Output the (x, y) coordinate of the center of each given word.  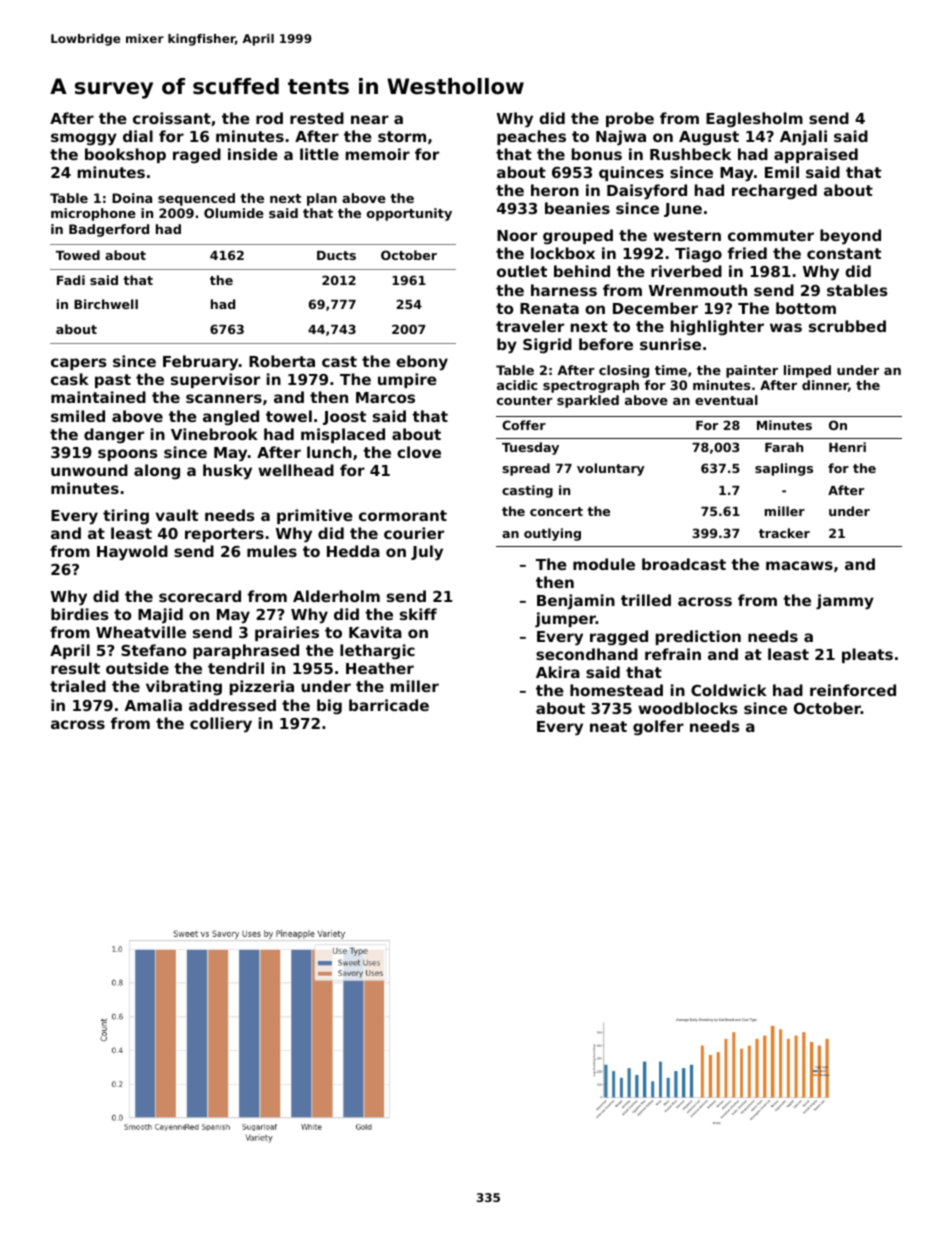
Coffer (524, 425)
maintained (98, 397)
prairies (287, 633)
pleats (867, 655)
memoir (378, 154)
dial (138, 136)
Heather (380, 668)
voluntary (611, 469)
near (370, 119)
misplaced (343, 435)
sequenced (196, 199)
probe (630, 119)
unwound (89, 470)
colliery (221, 725)
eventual (726, 400)
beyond (850, 237)
